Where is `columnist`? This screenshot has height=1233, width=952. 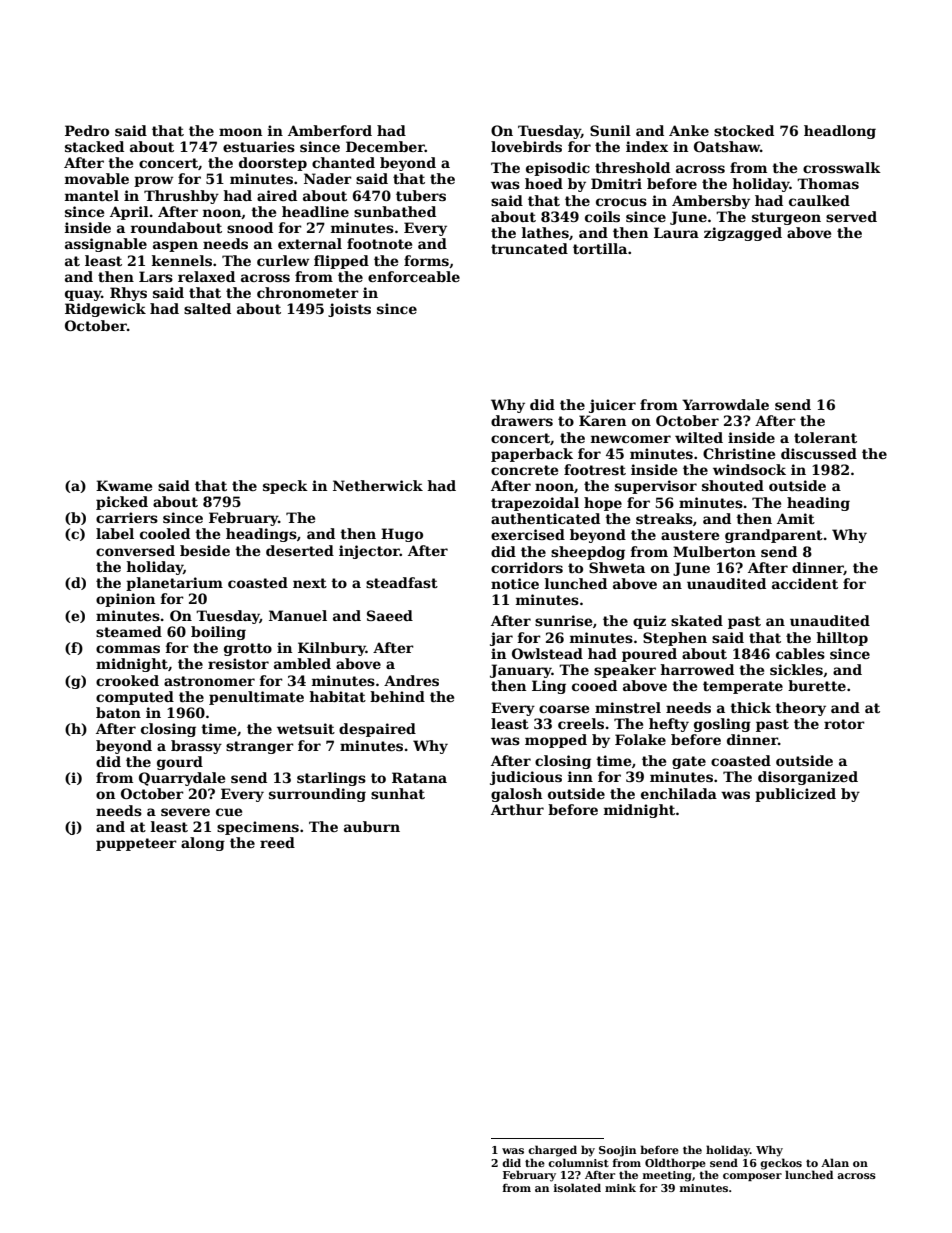 columnist is located at coordinates (578, 1162).
